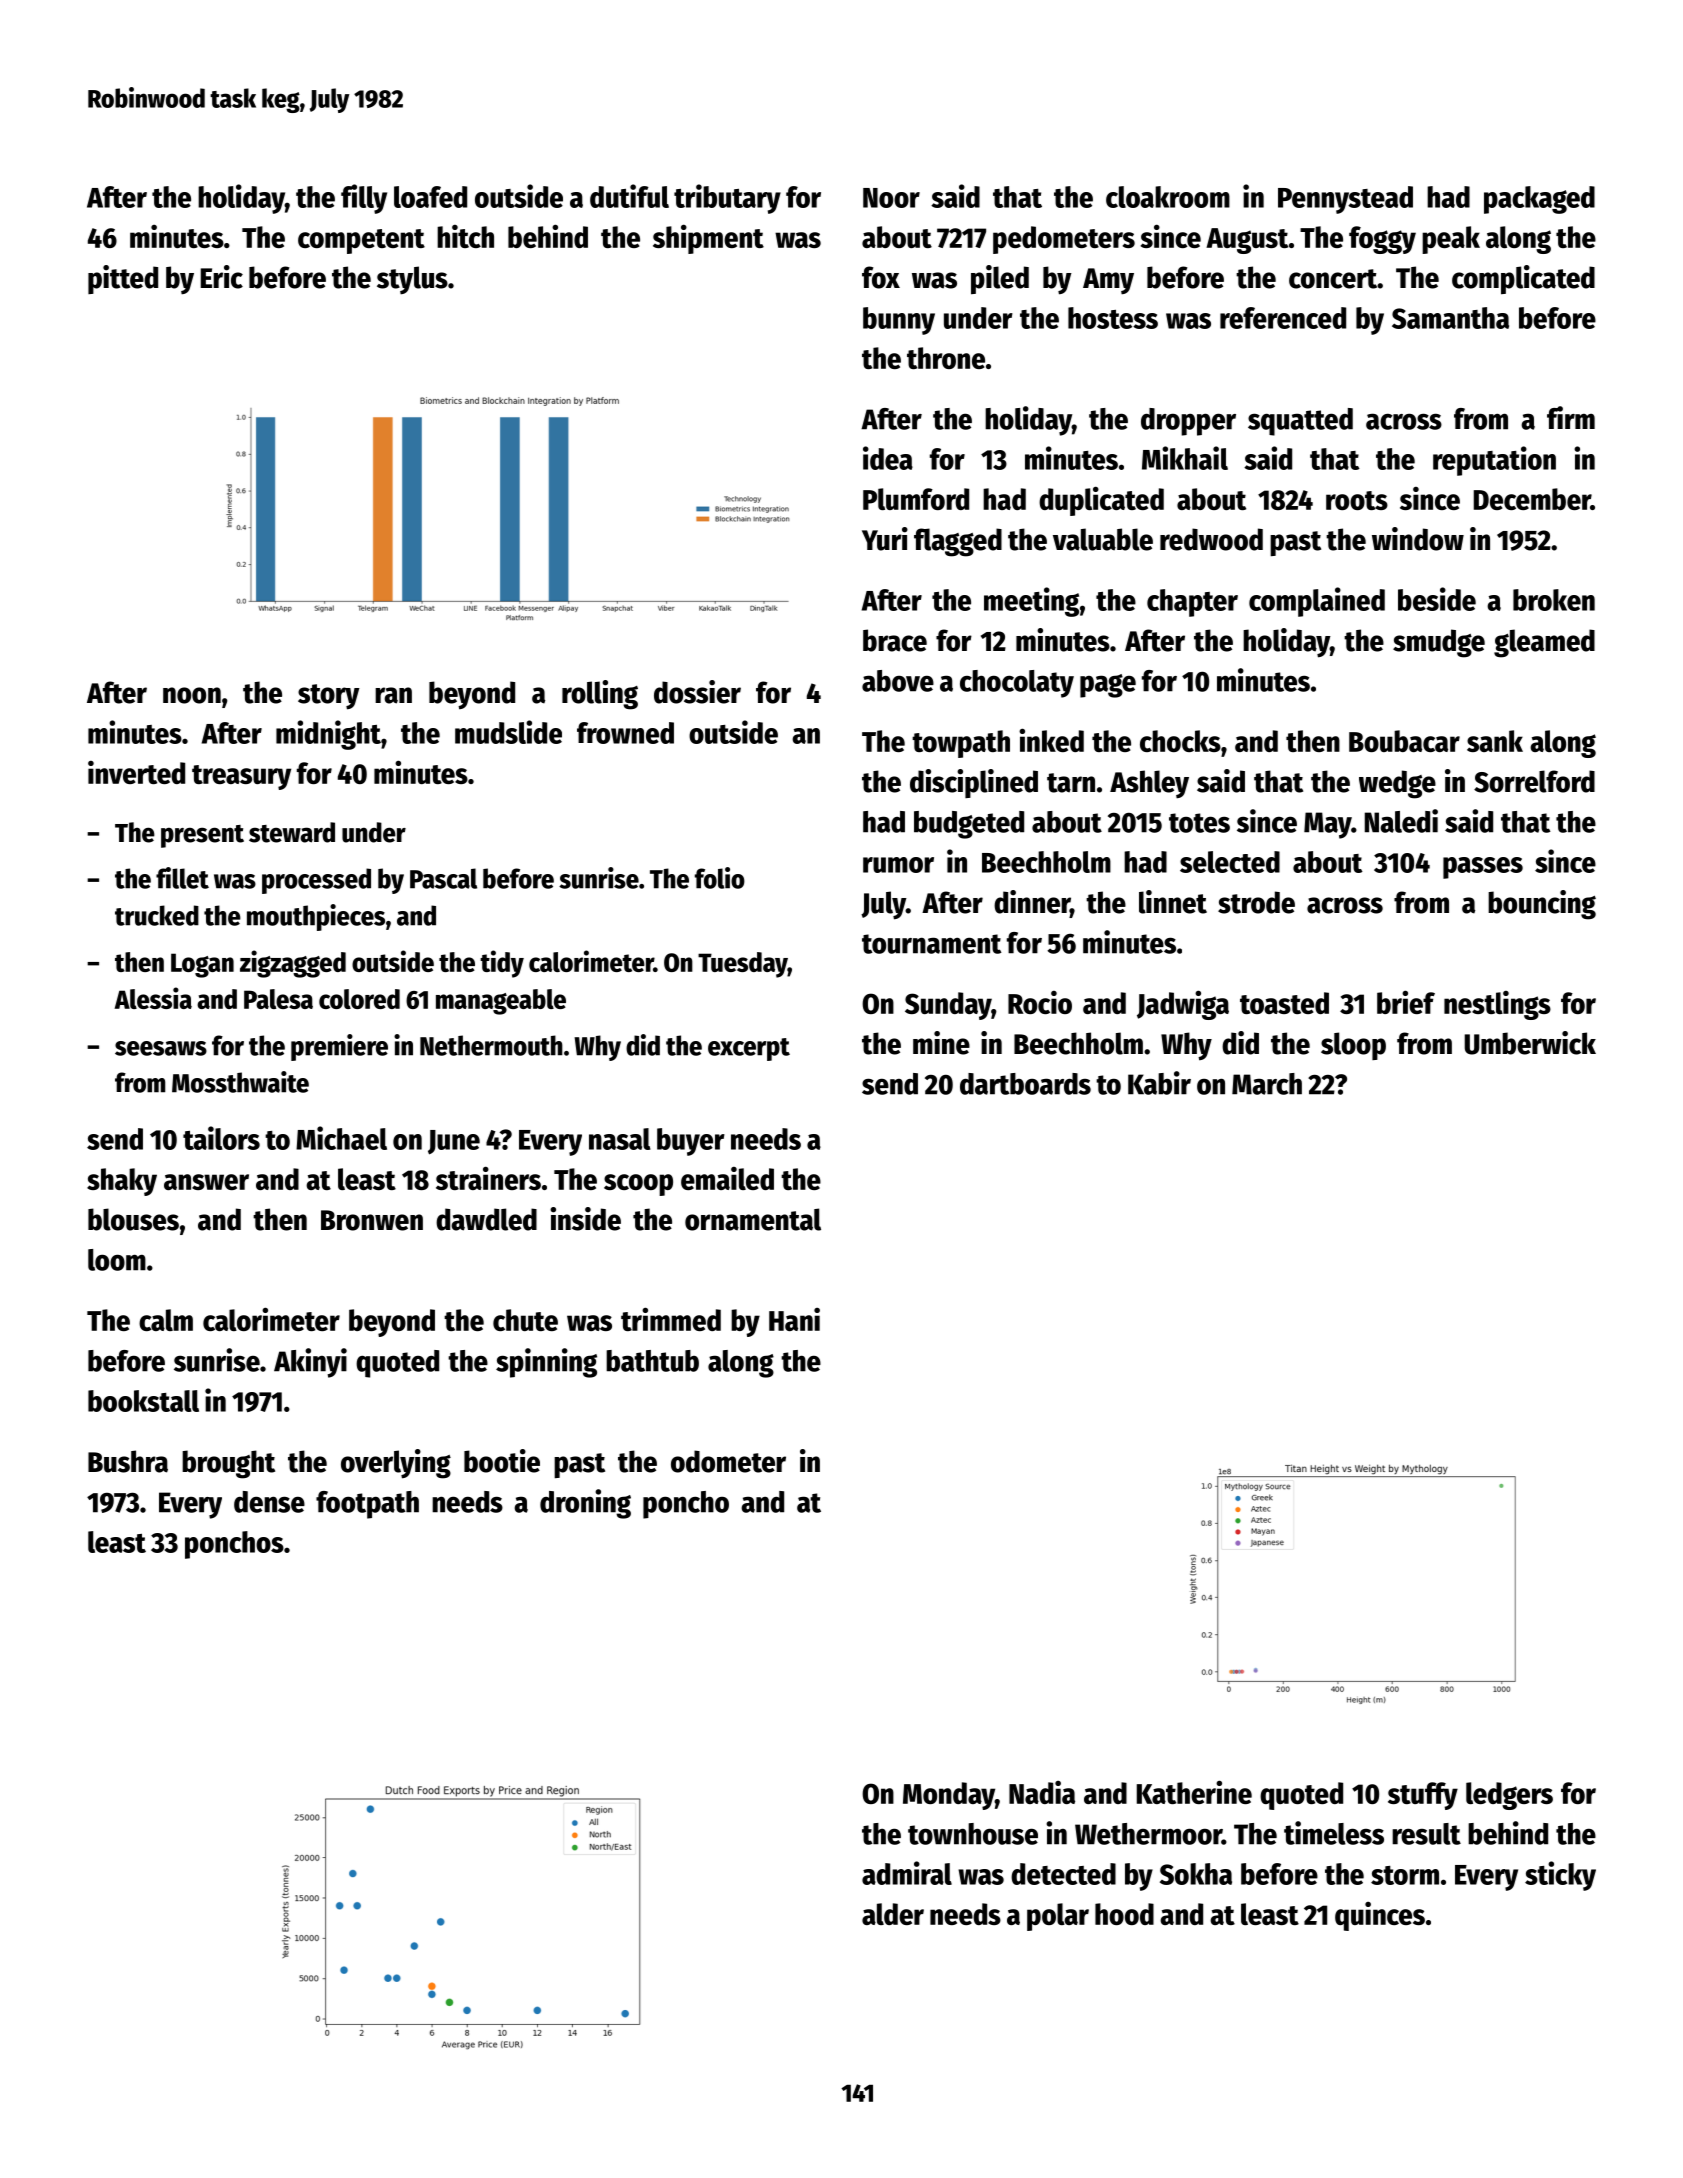 Image resolution: width=1683 pixels, height=2178 pixels. What do you see at coordinates (192, 695) in the screenshot?
I see `noon` at bounding box center [192, 695].
